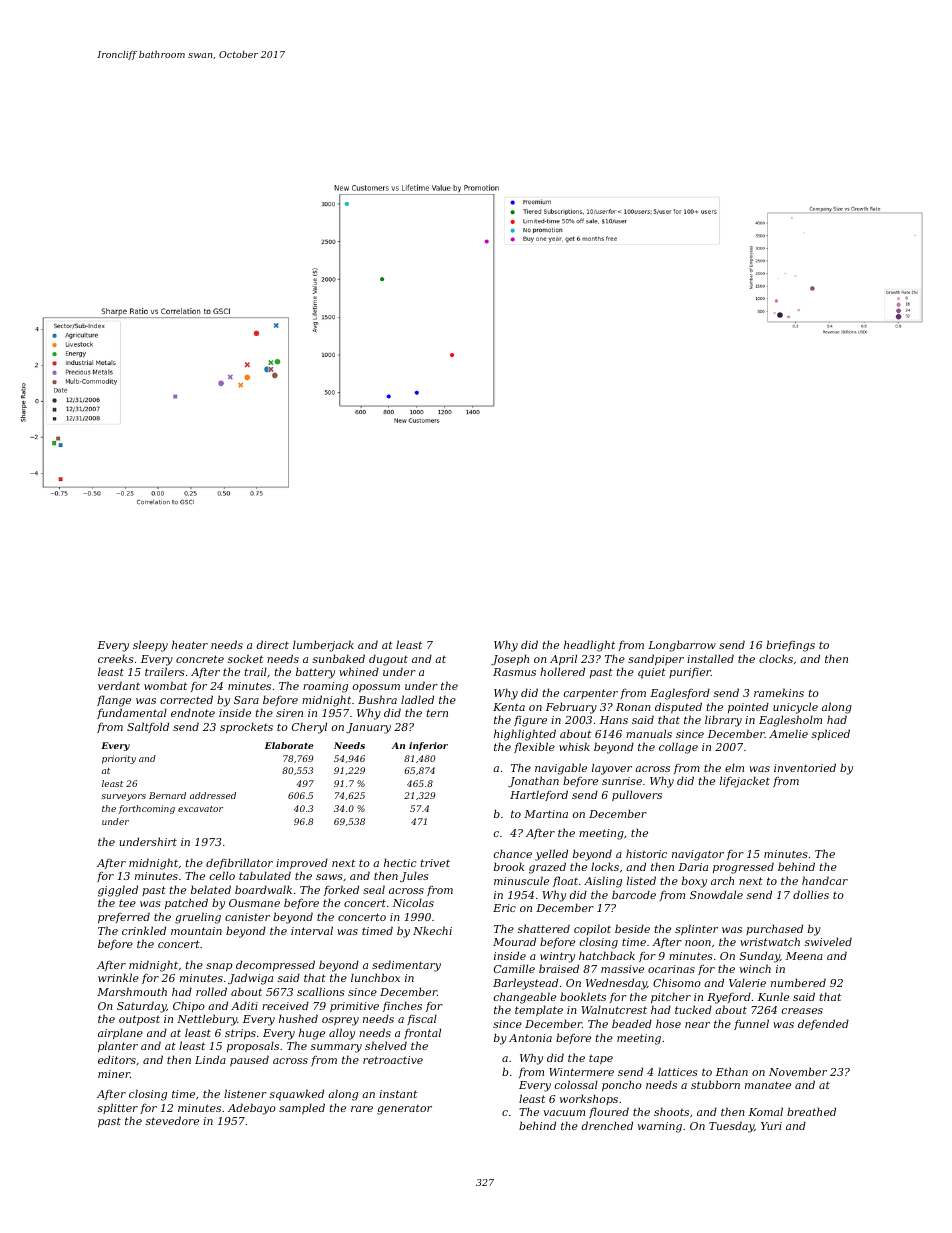  I want to click on hollered, so click(562, 671).
